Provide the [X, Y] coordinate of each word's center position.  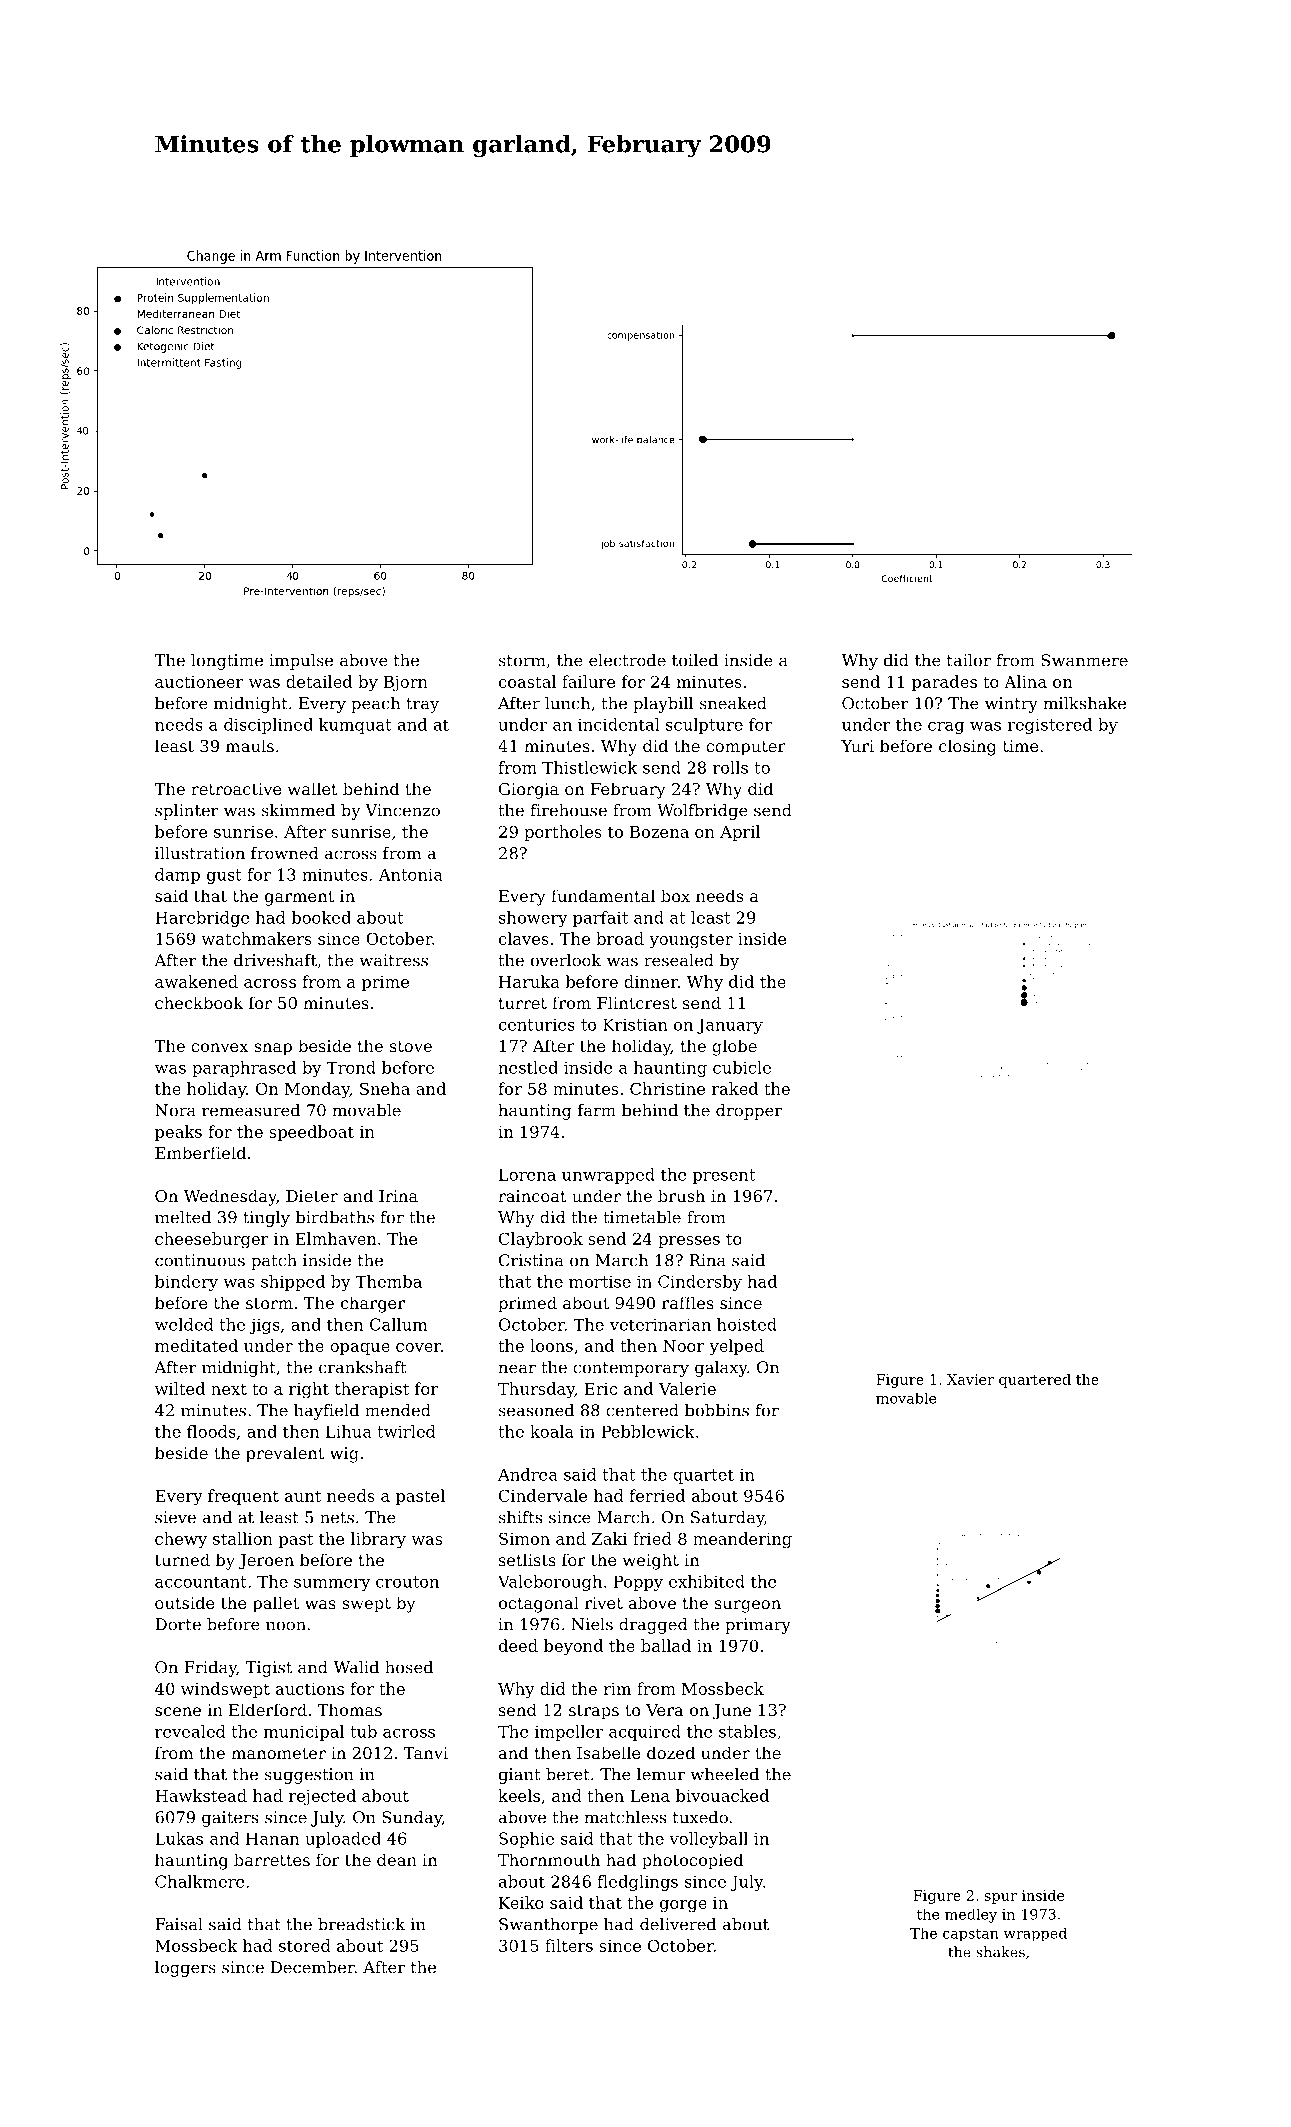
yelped [736, 1347]
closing [967, 747]
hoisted [747, 1324]
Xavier [970, 1379]
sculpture [704, 726]
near [517, 1369]
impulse [301, 662]
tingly [266, 1219]
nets [337, 1518]
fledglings [637, 1883]
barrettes [272, 1859]
